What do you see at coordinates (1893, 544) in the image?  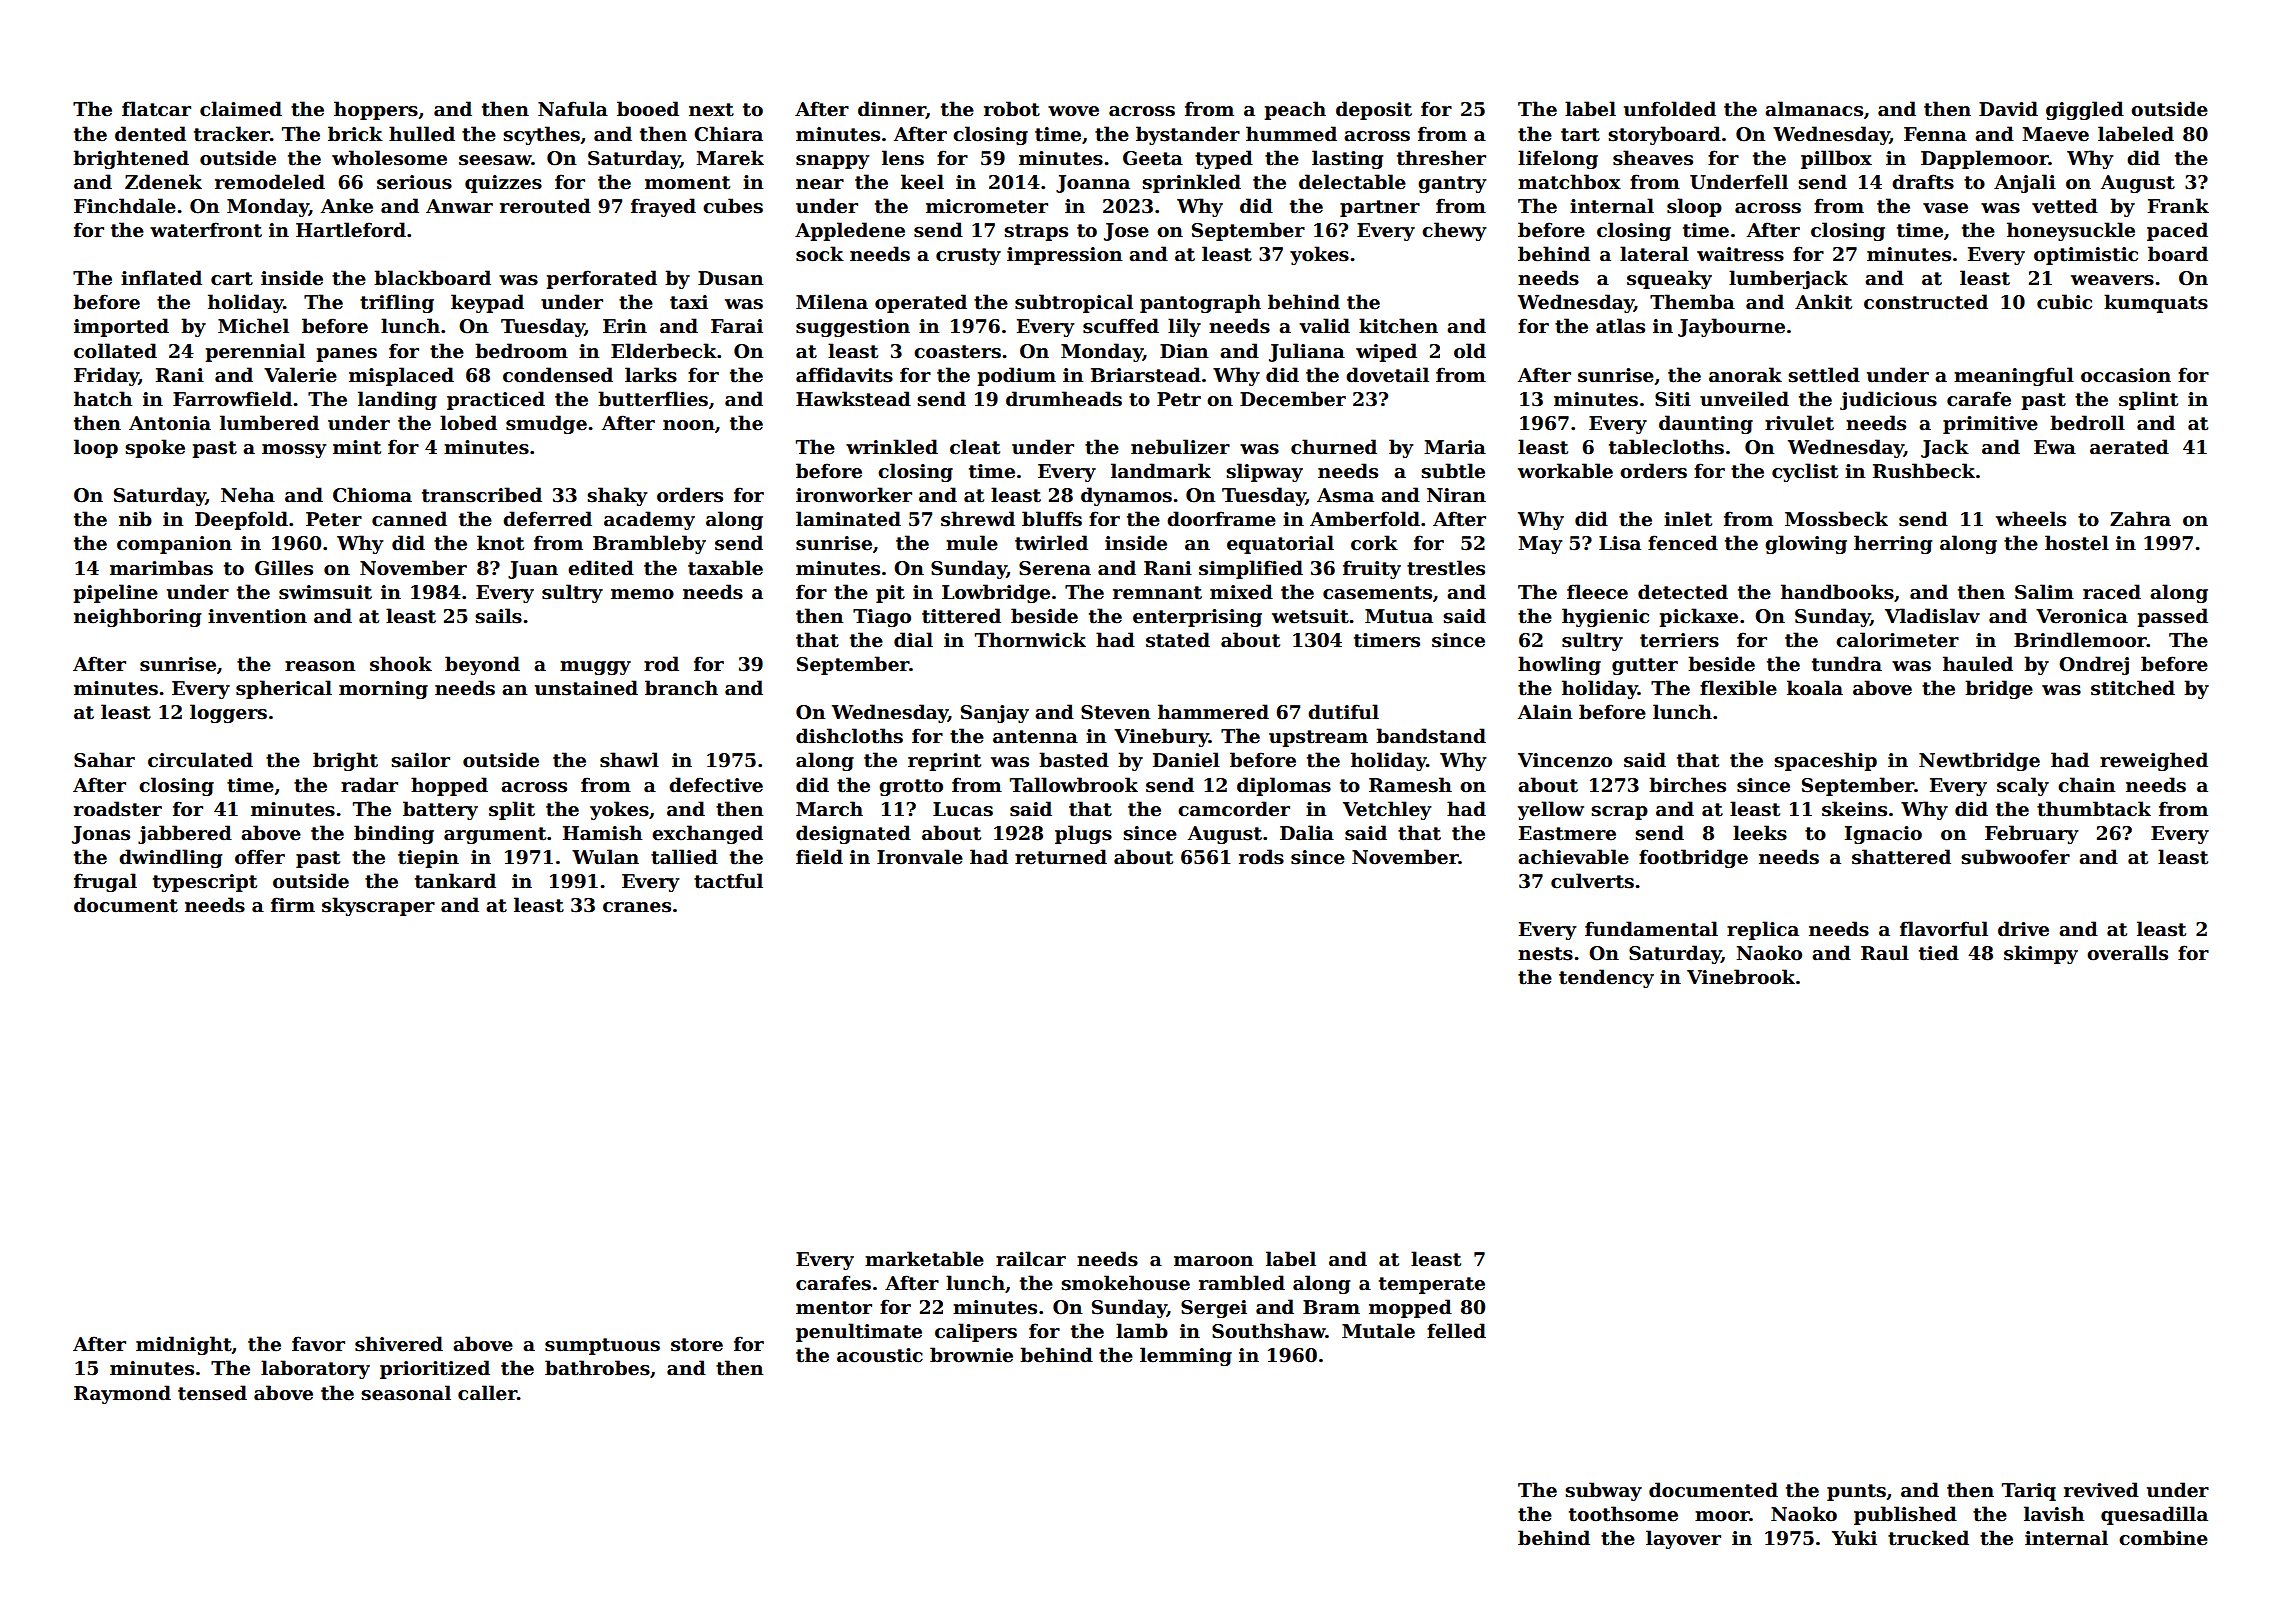 I see `herring` at bounding box center [1893, 544].
